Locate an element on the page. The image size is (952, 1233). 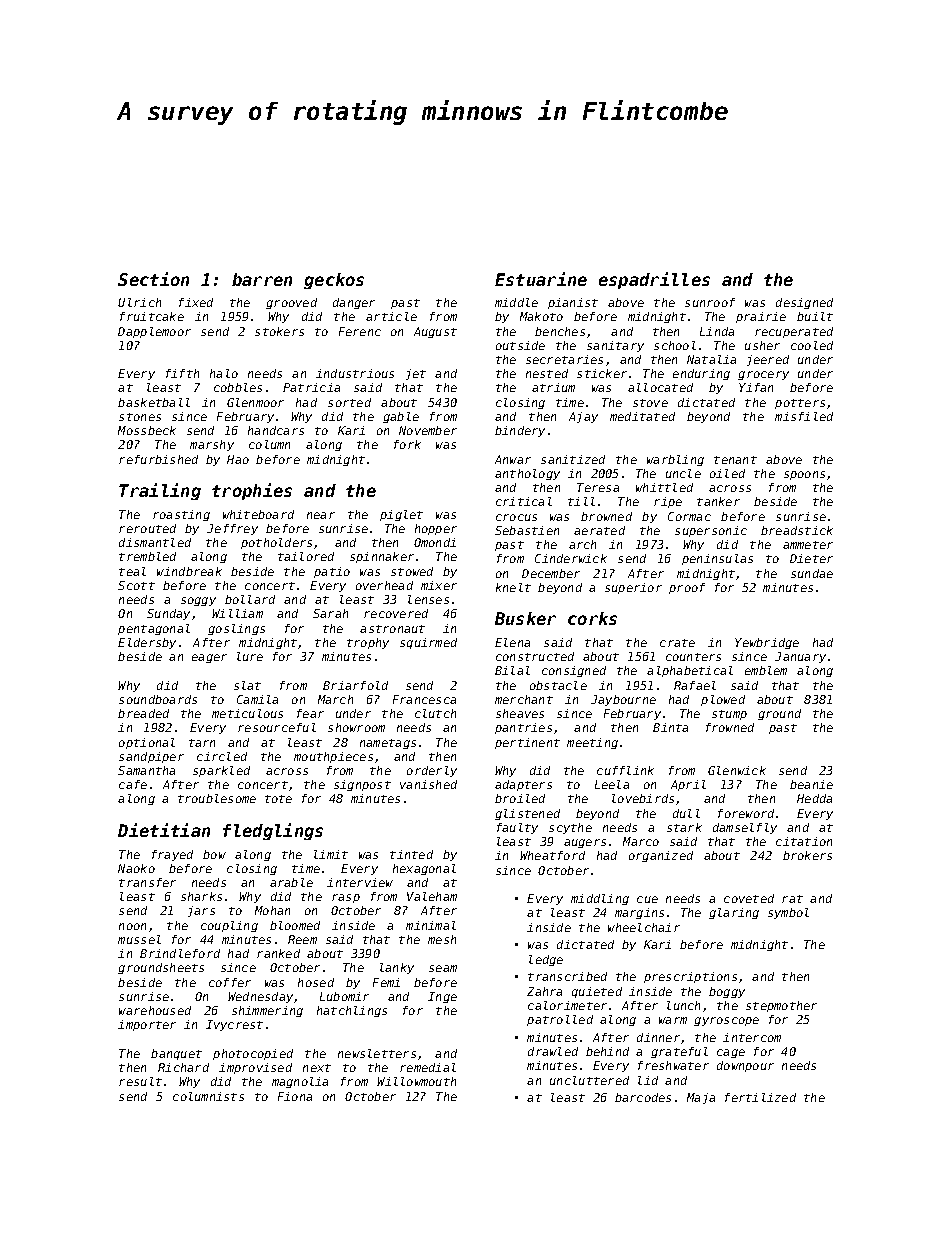
Estuarine is located at coordinates (541, 279).
